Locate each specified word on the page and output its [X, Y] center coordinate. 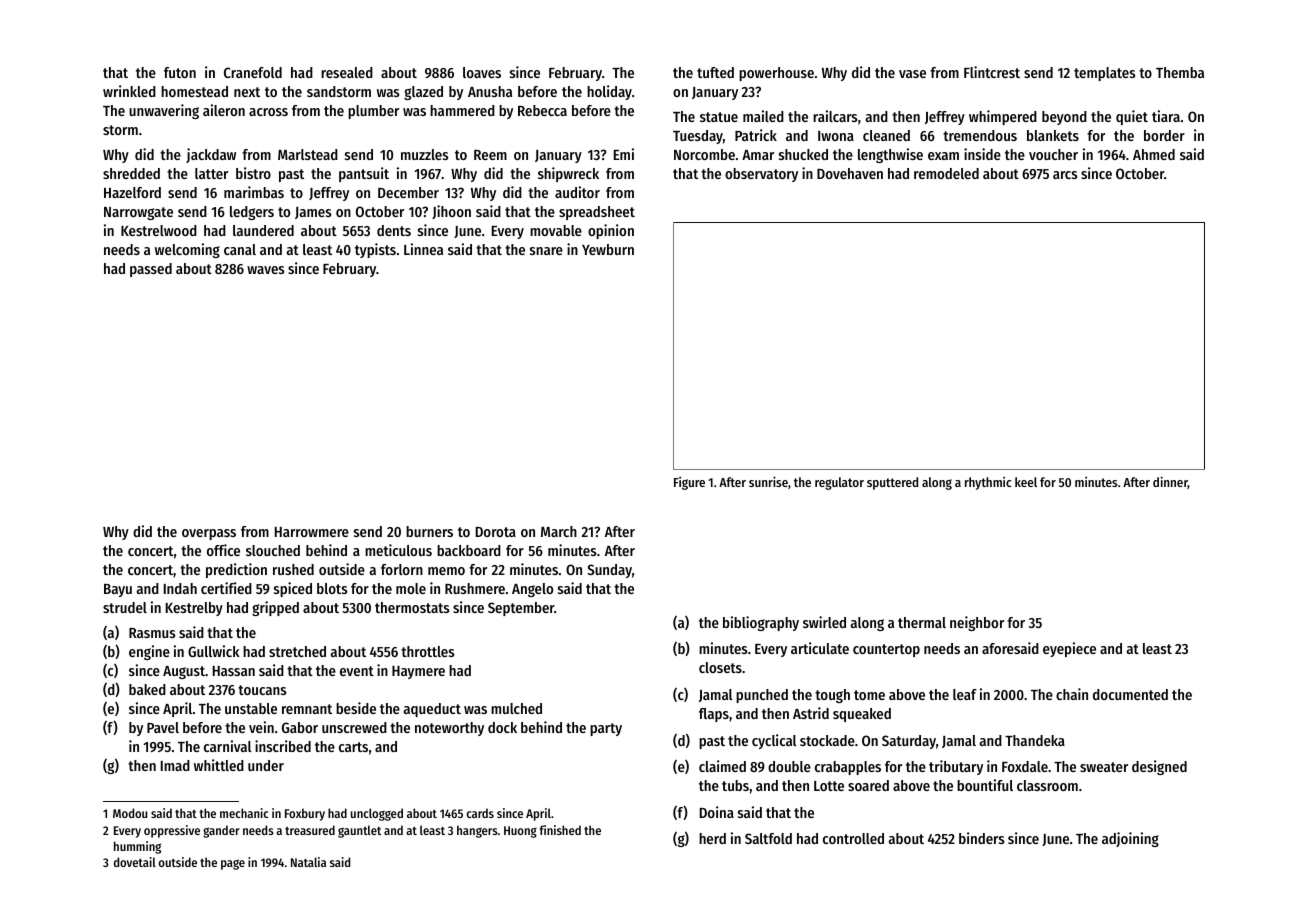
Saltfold [768, 838]
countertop [886, 650]
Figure [689, 483]
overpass [209, 534]
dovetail [135, 862]
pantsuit [364, 174]
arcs [1065, 175]
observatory [761, 175]
